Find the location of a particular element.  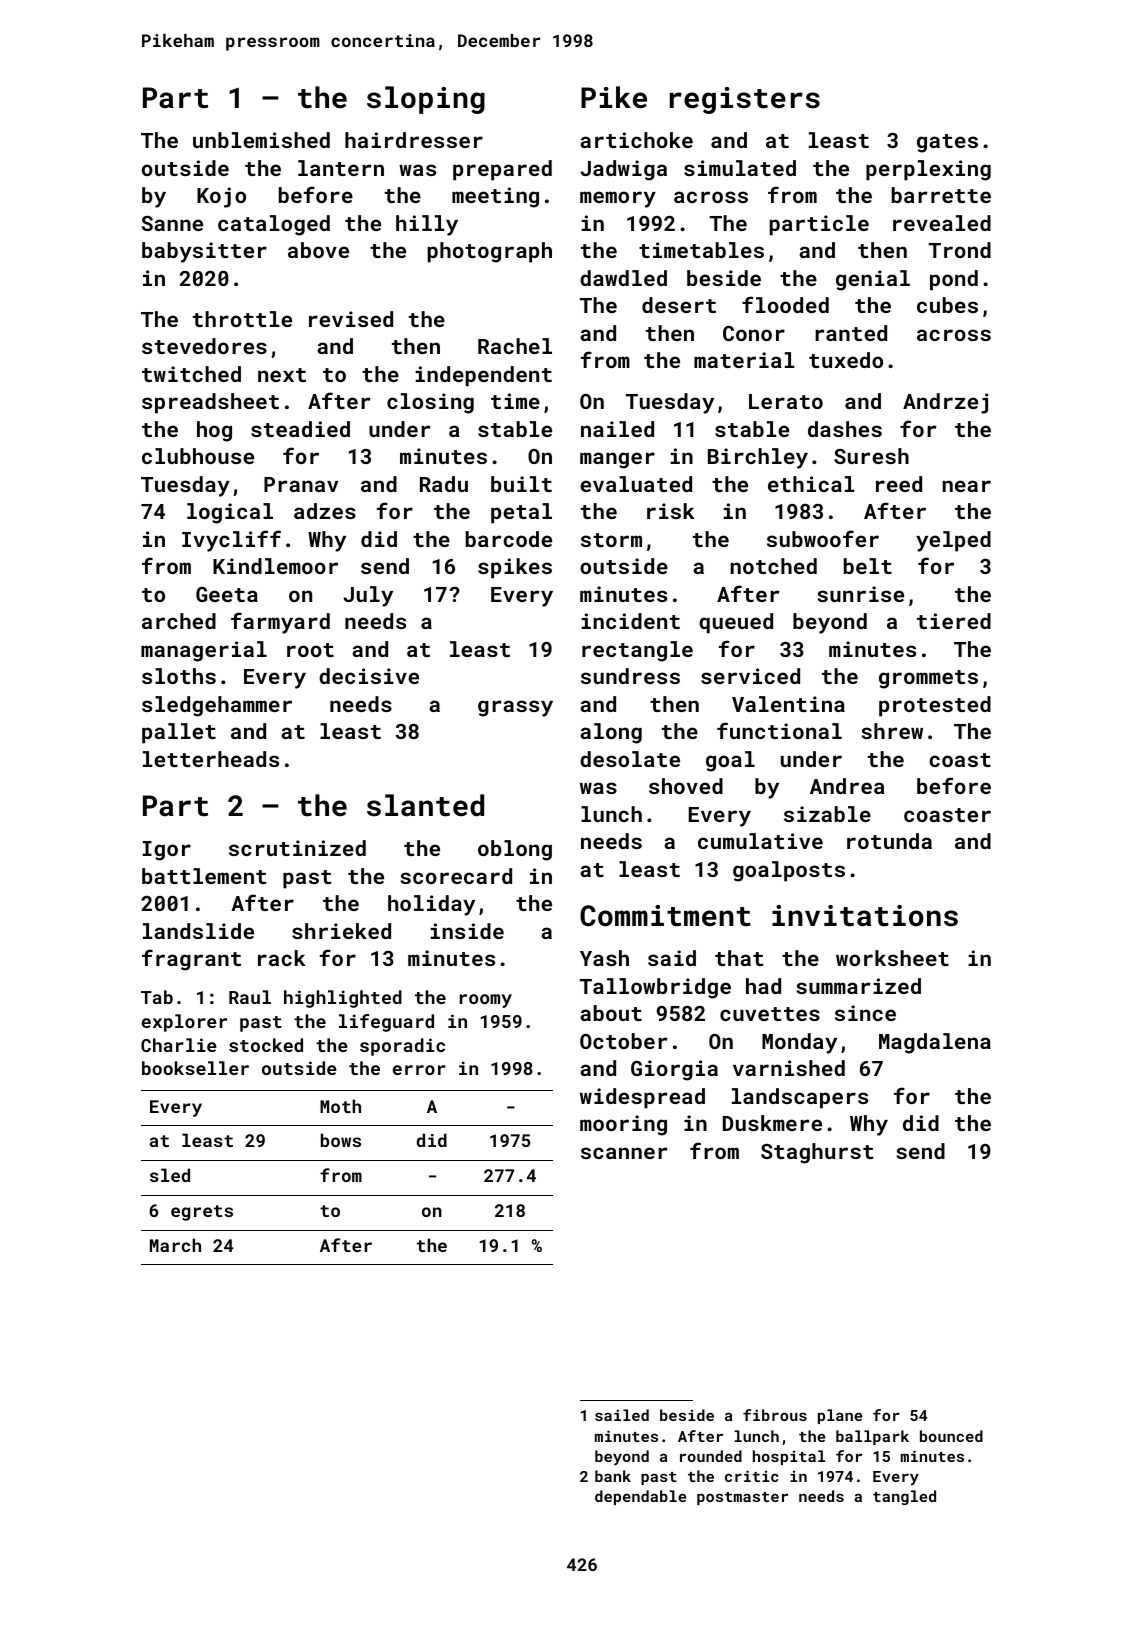

arched is located at coordinates (179, 621).
